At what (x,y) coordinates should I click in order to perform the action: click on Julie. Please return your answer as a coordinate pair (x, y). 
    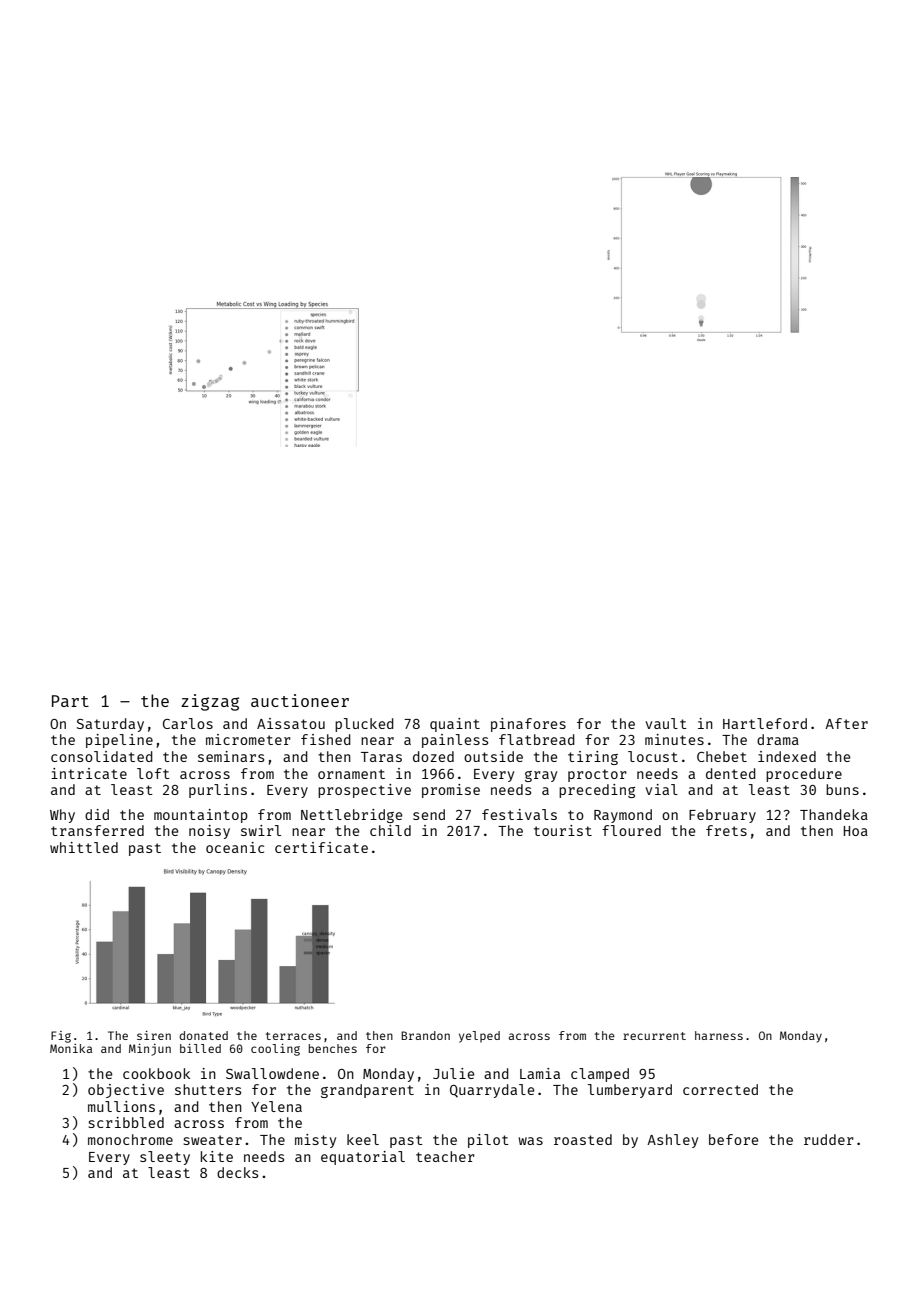
    Looking at the image, I should click on (453, 1073).
